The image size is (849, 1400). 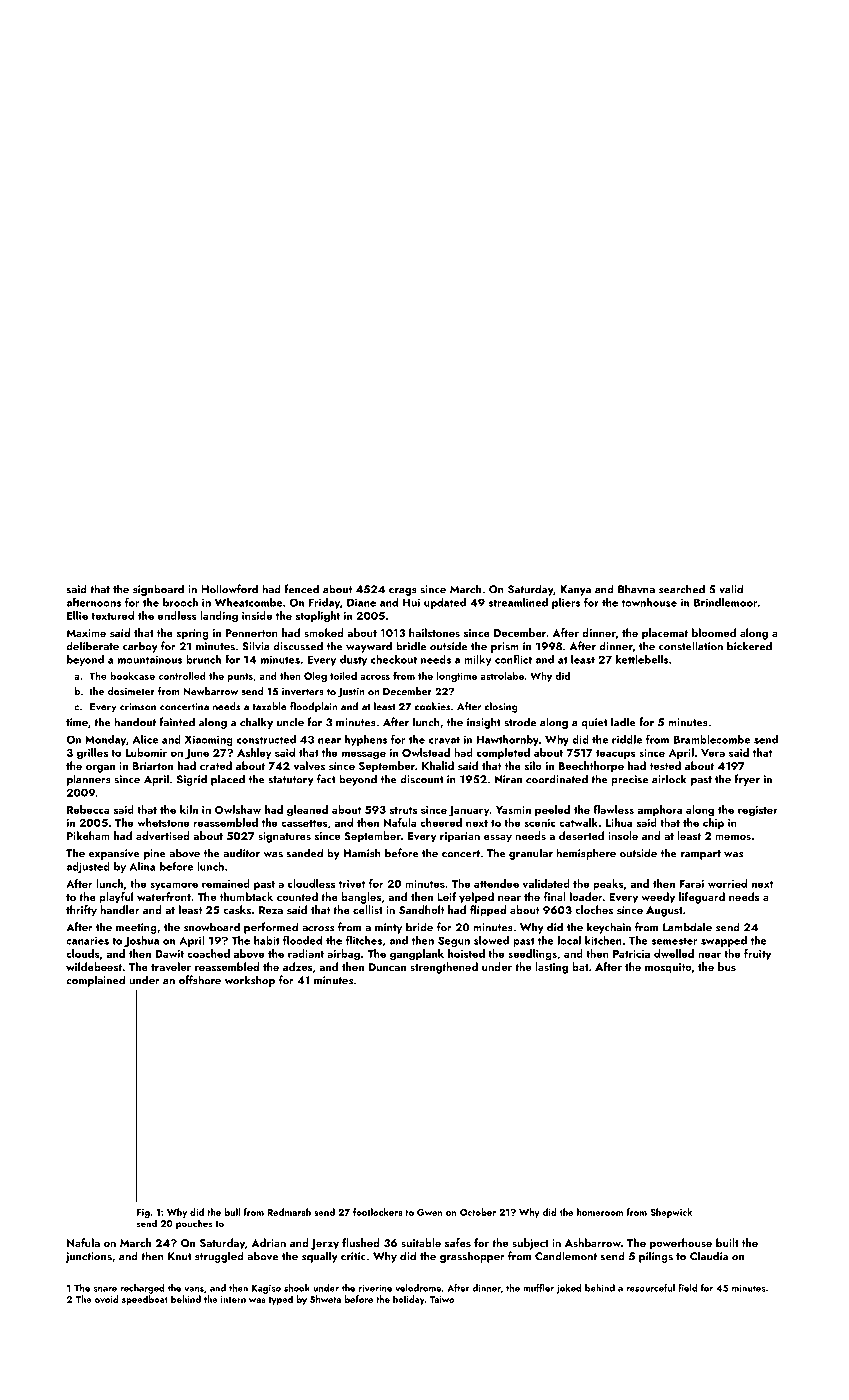 What do you see at coordinates (229, 589) in the image?
I see `Hollowford` at bounding box center [229, 589].
